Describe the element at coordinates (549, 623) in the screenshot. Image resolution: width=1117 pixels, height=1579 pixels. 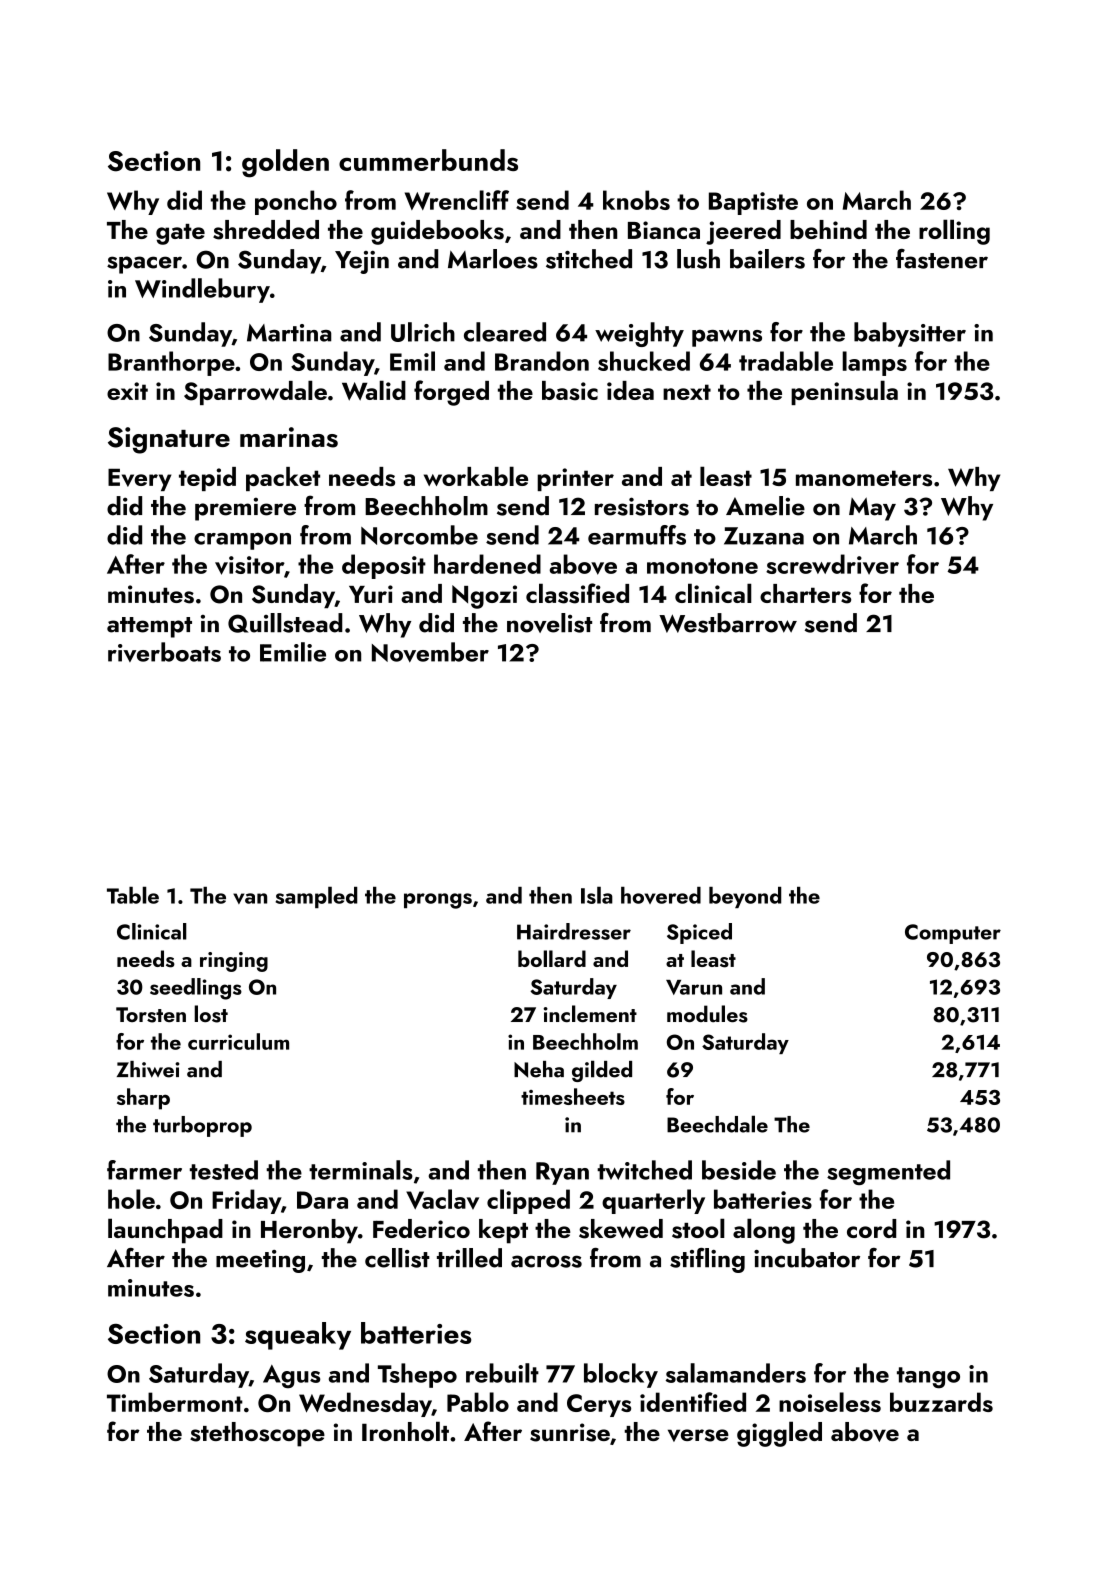
I see `novelist` at that location.
